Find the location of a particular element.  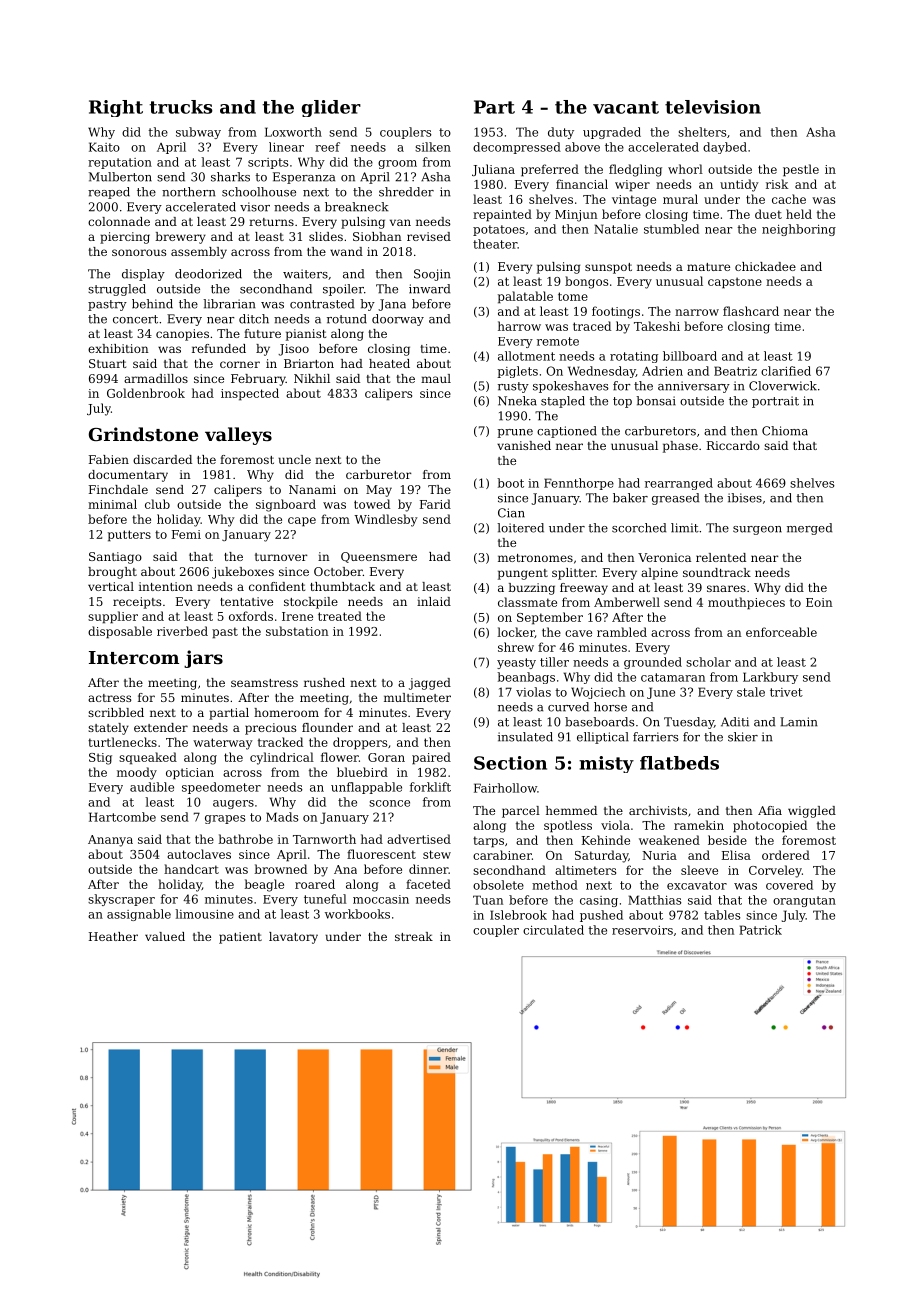

valleys is located at coordinates (238, 436).
